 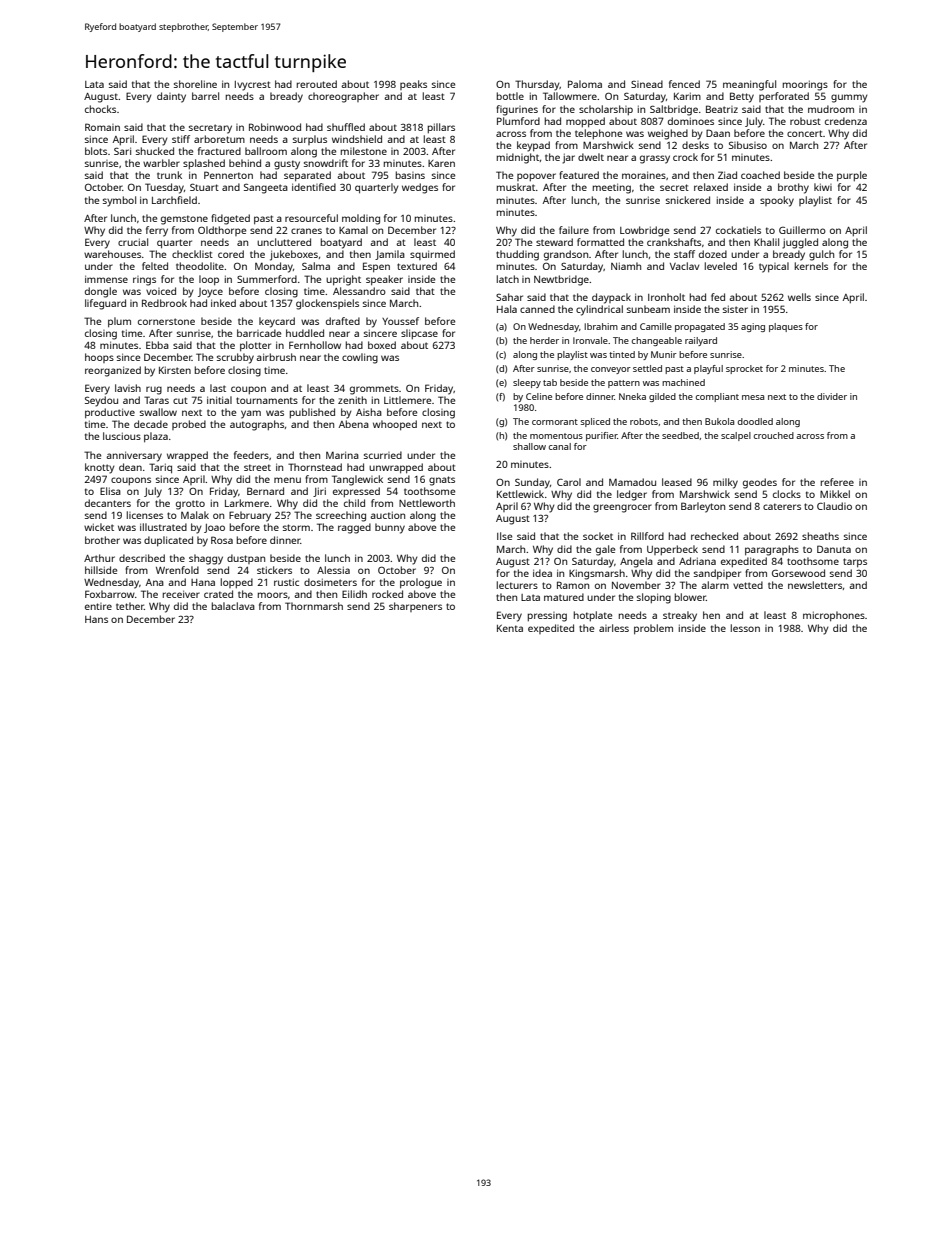 What do you see at coordinates (420, 188) in the screenshot?
I see `wedges` at bounding box center [420, 188].
